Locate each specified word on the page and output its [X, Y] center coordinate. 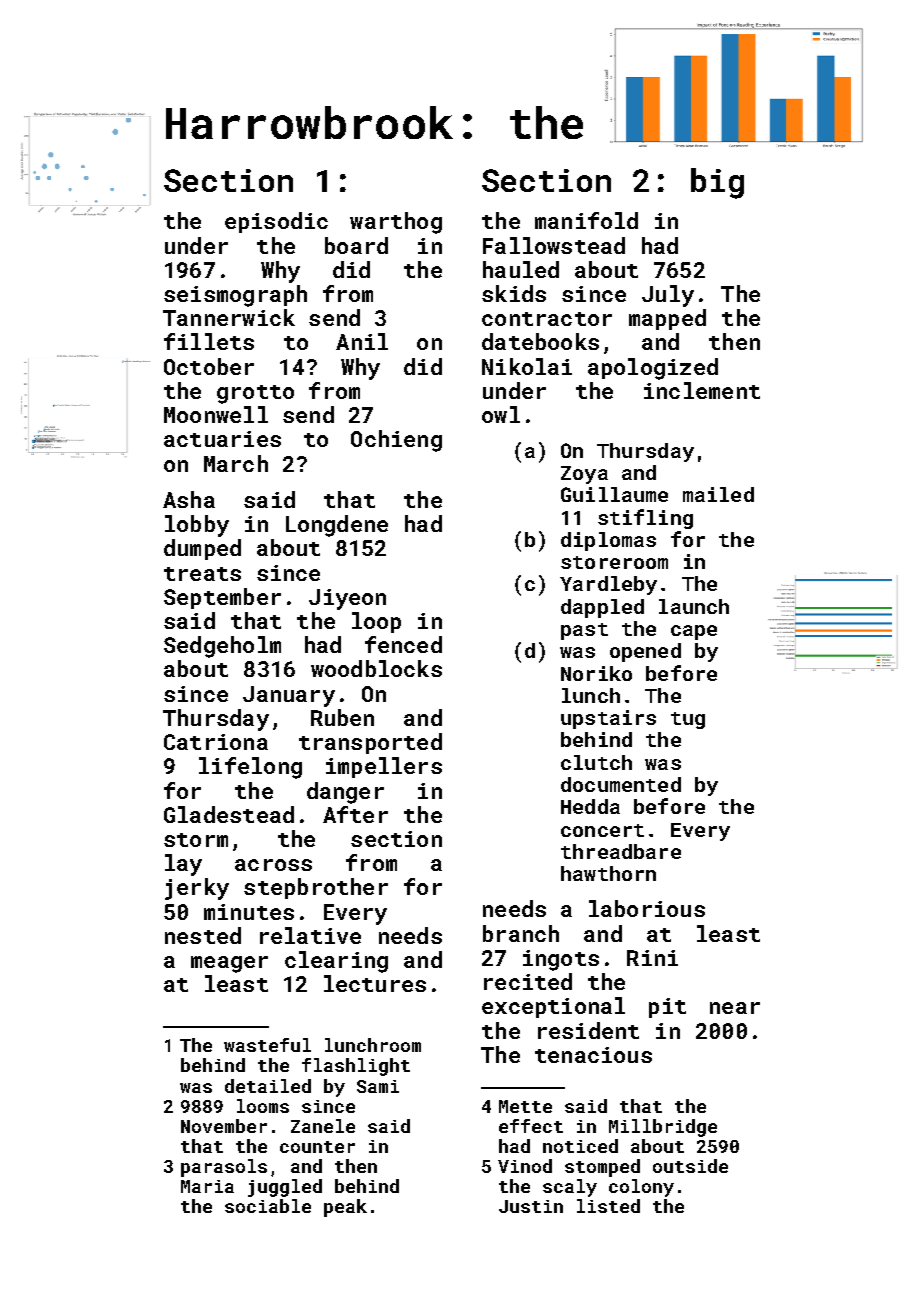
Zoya [584, 475]
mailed [718, 494]
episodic [276, 222]
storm [196, 840]
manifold [586, 220]
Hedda [590, 806]
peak [345, 1208]
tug [688, 720]
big [717, 183]
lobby [197, 526]
